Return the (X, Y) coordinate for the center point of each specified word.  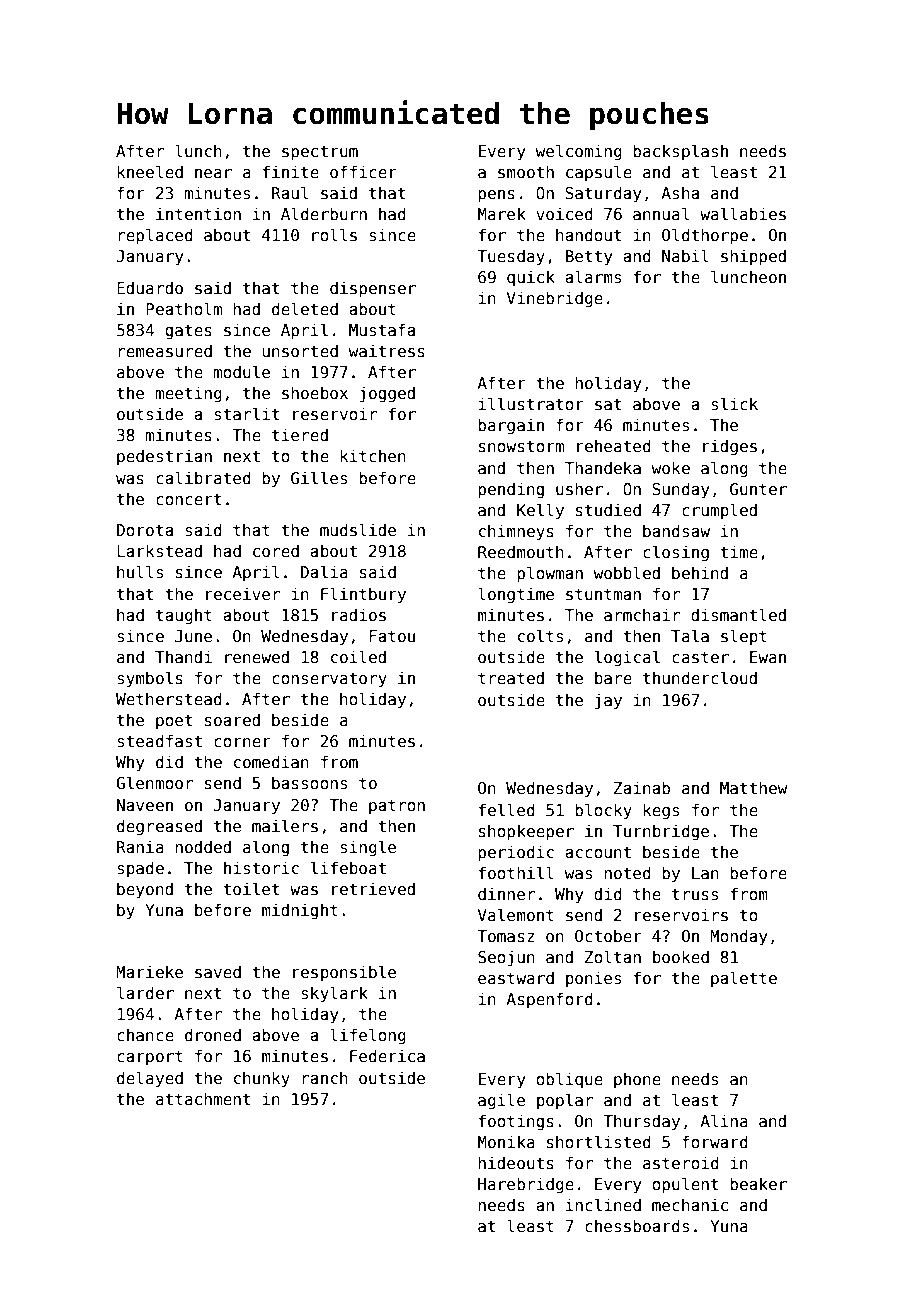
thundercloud (700, 677)
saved (218, 972)
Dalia (324, 571)
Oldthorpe (705, 236)
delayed (150, 1079)
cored (276, 550)
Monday (739, 937)
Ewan (768, 657)
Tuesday (511, 257)
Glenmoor (154, 783)
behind (700, 572)
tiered (300, 434)
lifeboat (348, 867)
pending (511, 490)
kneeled (150, 171)
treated (511, 677)
